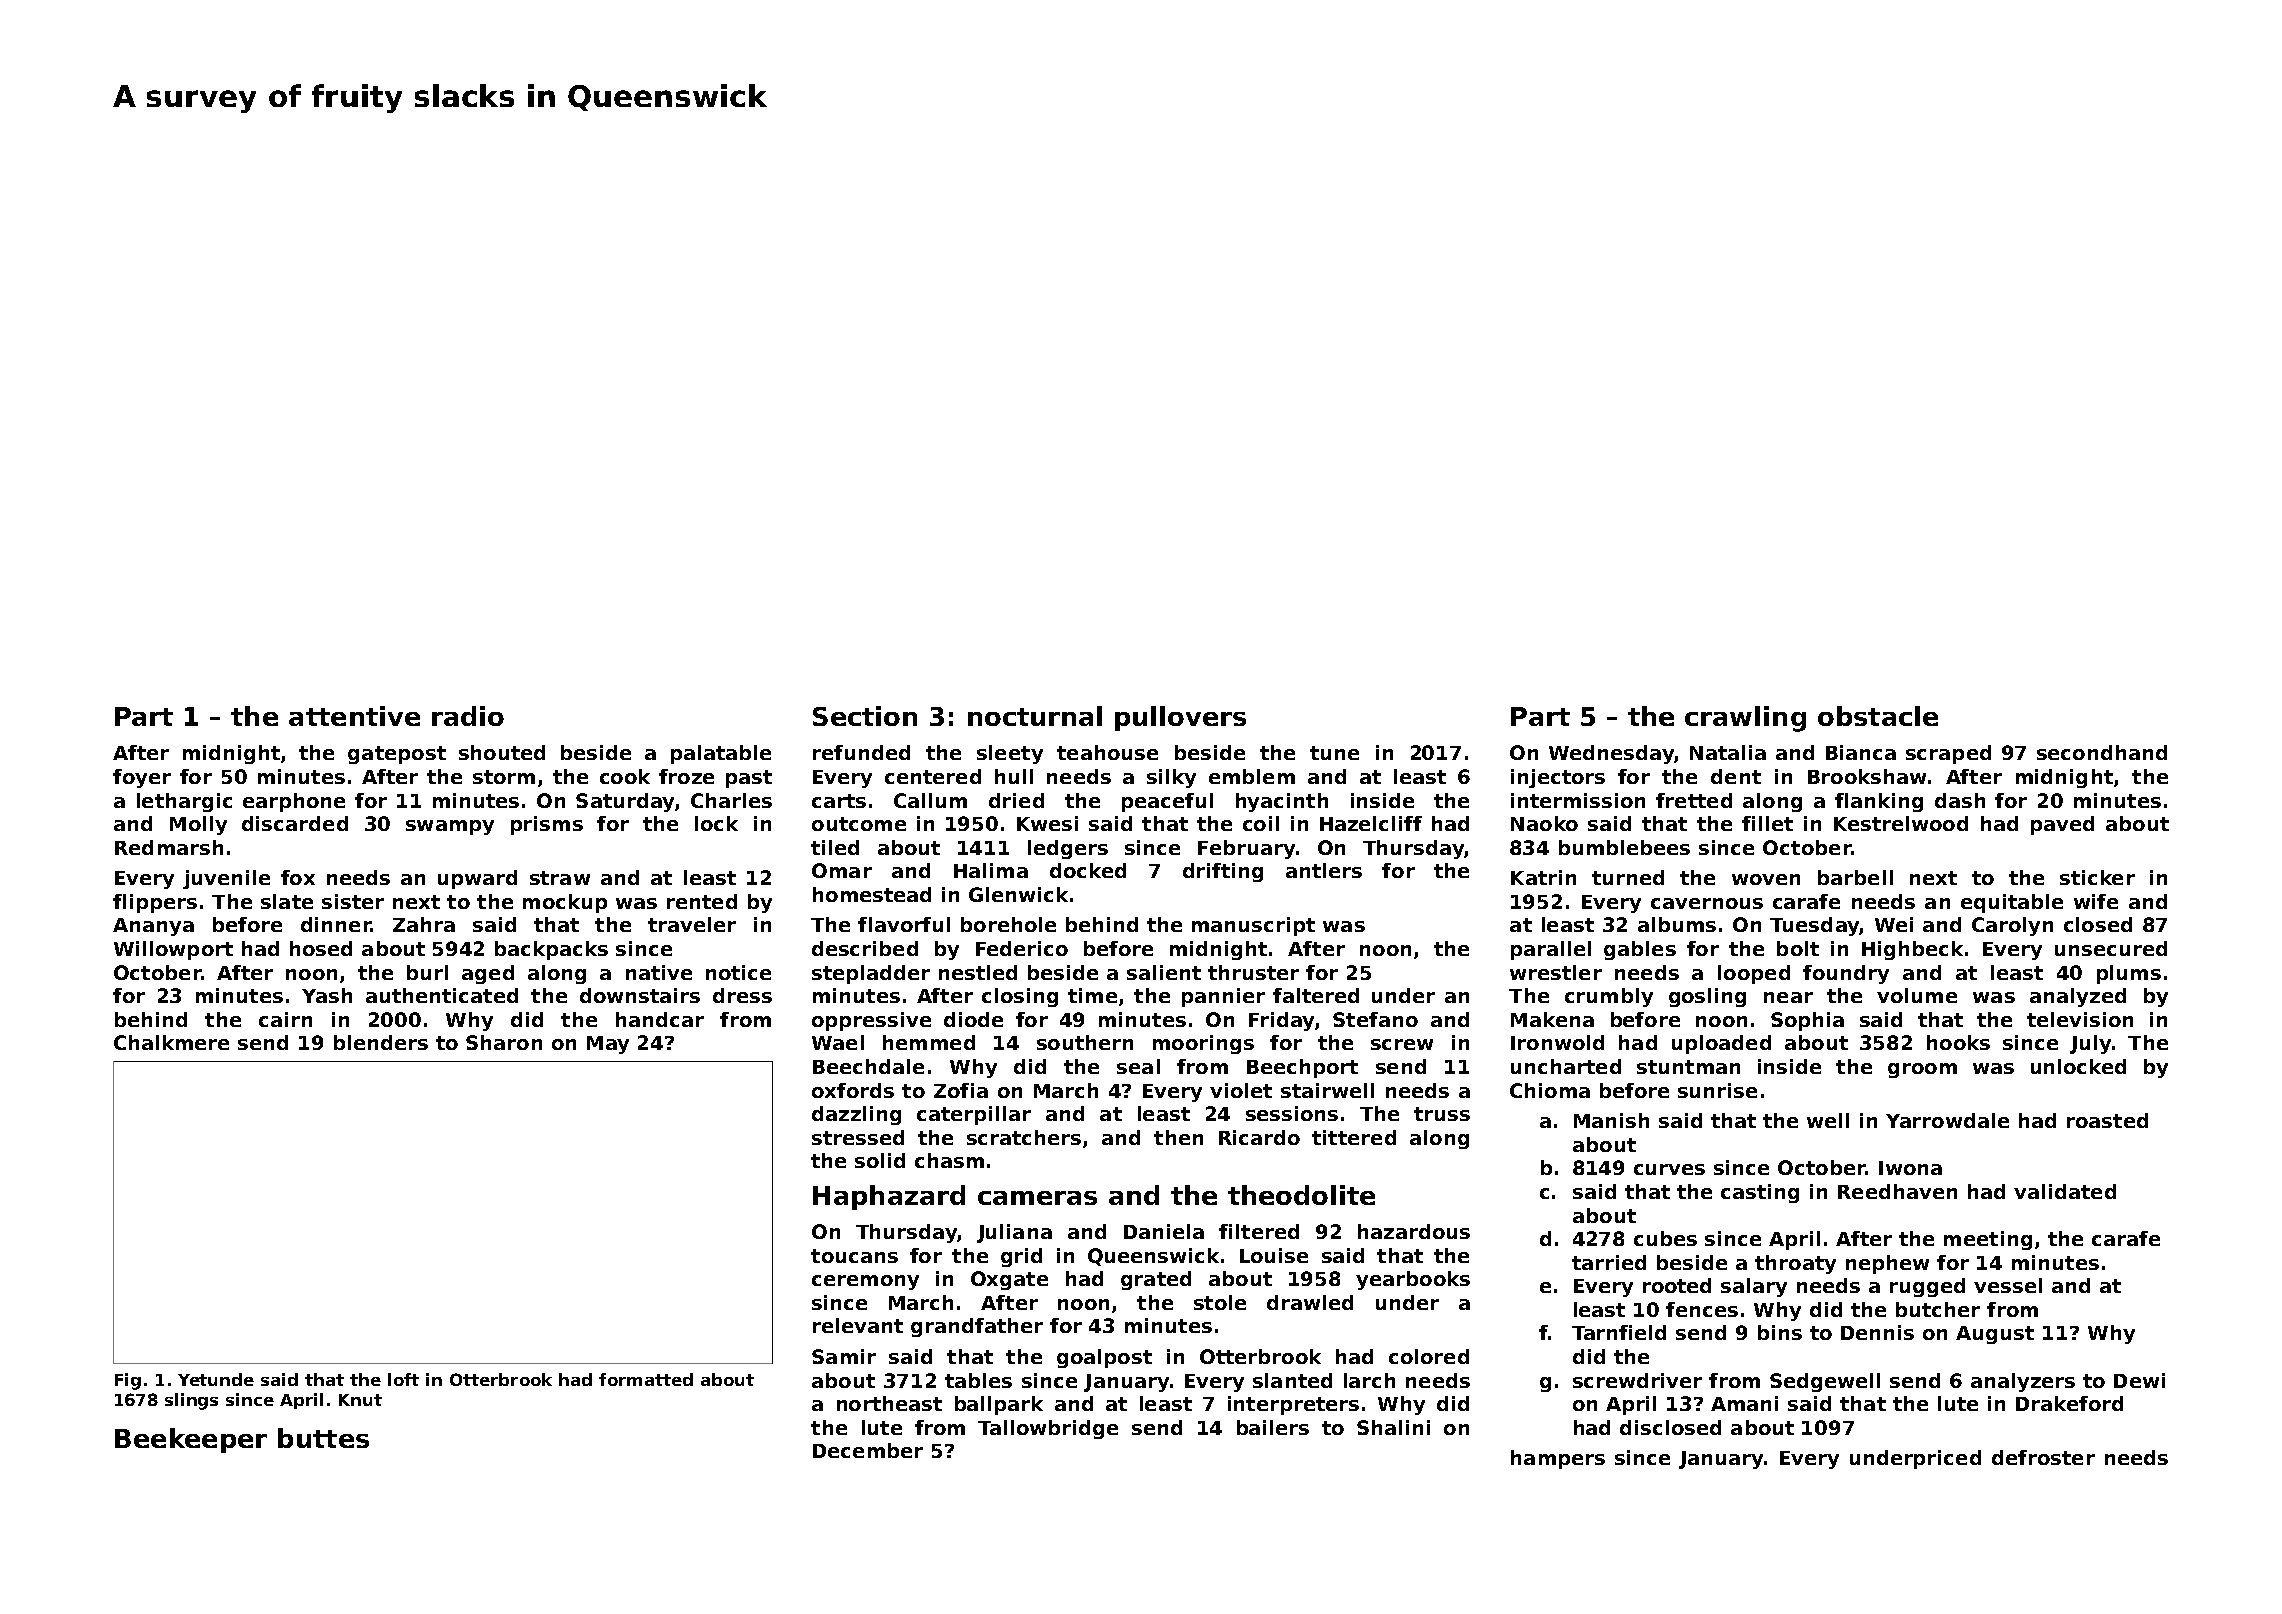 This screenshot has height=1614, width=2282. What do you see at coordinates (1024, 1137) in the screenshot?
I see `scratchers` at bounding box center [1024, 1137].
